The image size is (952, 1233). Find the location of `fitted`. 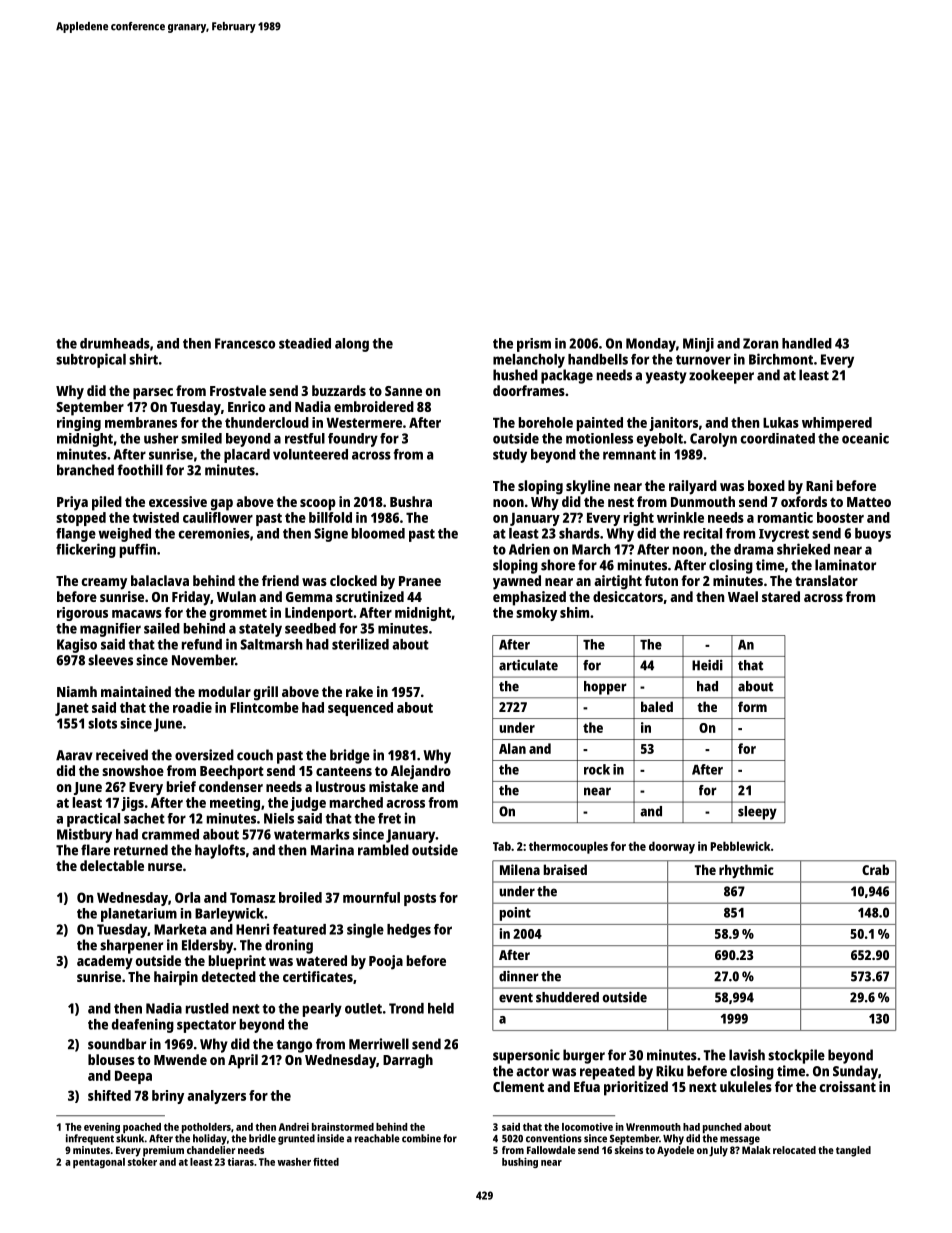

fitted is located at coordinates (326, 1162).
